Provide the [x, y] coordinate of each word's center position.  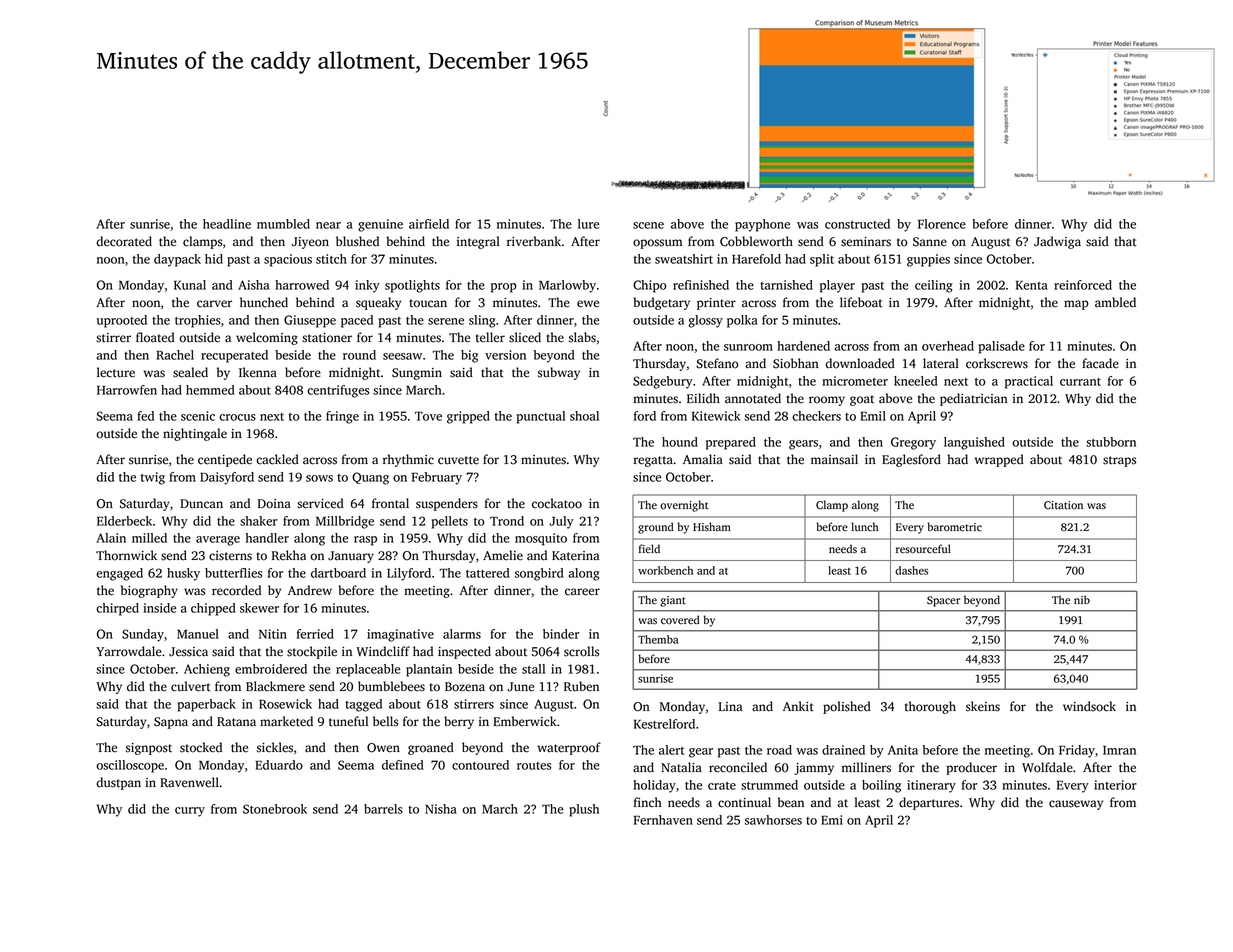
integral [478, 242]
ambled [1115, 302]
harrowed [302, 285]
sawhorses [773, 820]
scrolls [581, 651]
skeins [983, 706]
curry [190, 812]
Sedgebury [663, 382]
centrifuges [338, 391]
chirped [117, 609]
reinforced [1083, 285]
